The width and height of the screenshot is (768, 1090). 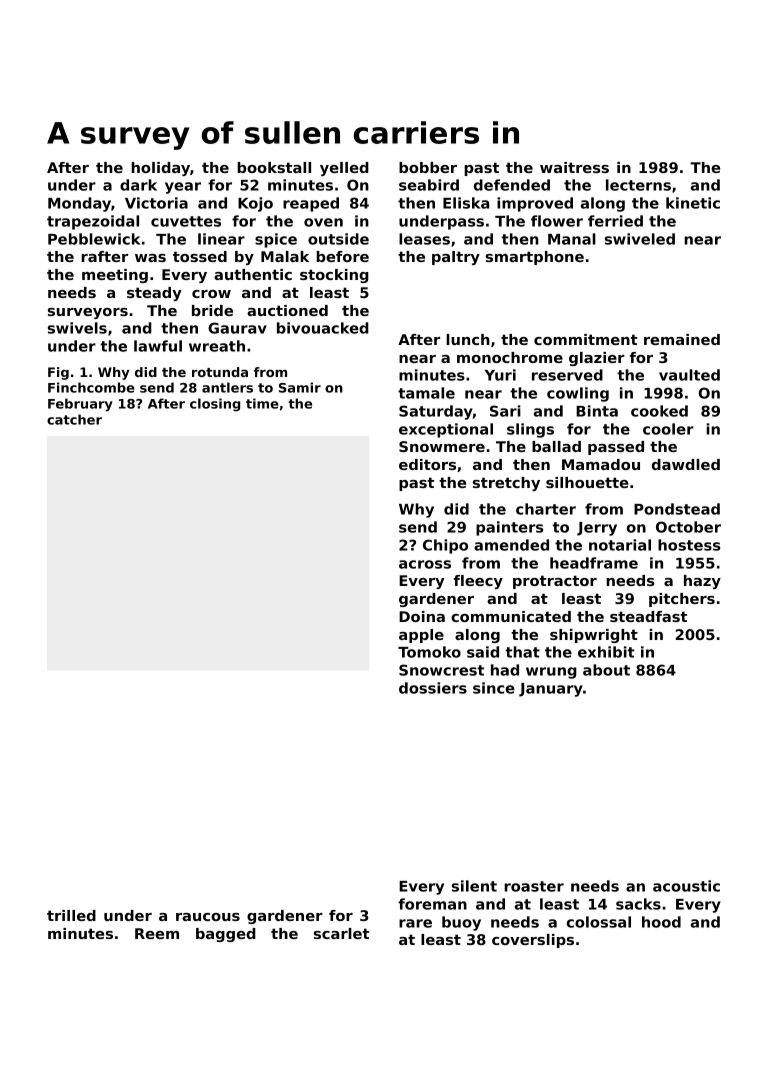 What do you see at coordinates (606, 670) in the screenshot?
I see `about` at bounding box center [606, 670].
